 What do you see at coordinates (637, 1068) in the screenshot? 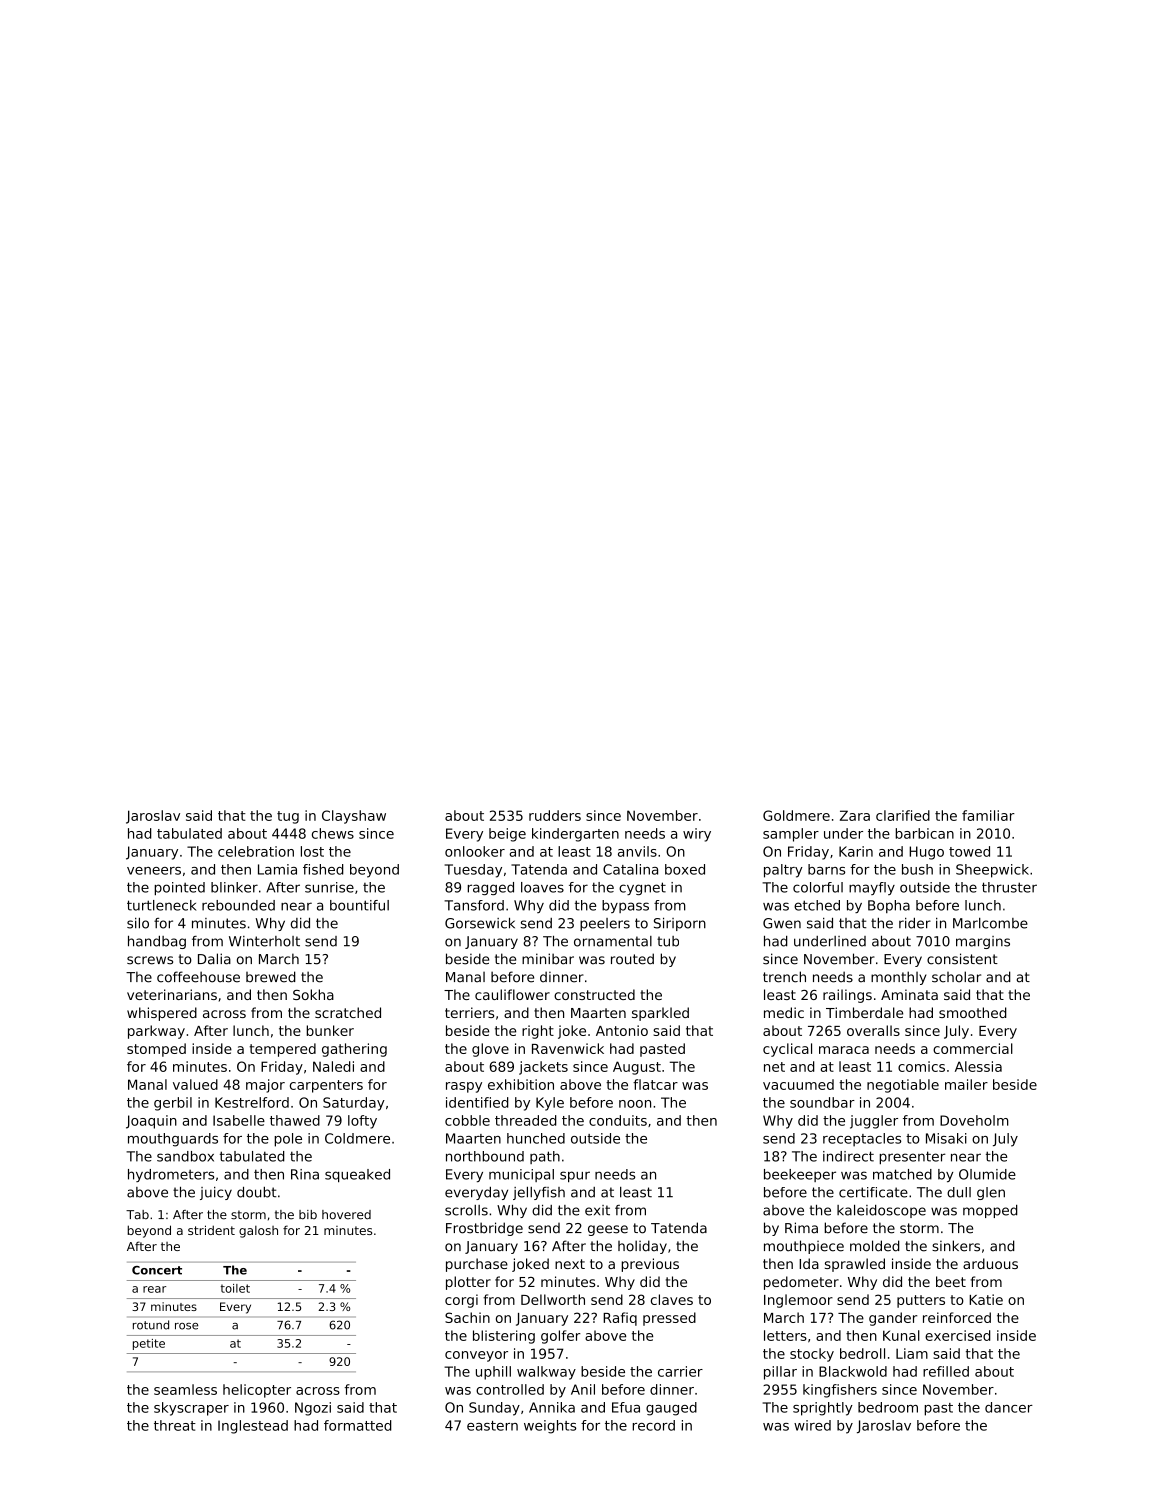
I see `August` at bounding box center [637, 1068].
